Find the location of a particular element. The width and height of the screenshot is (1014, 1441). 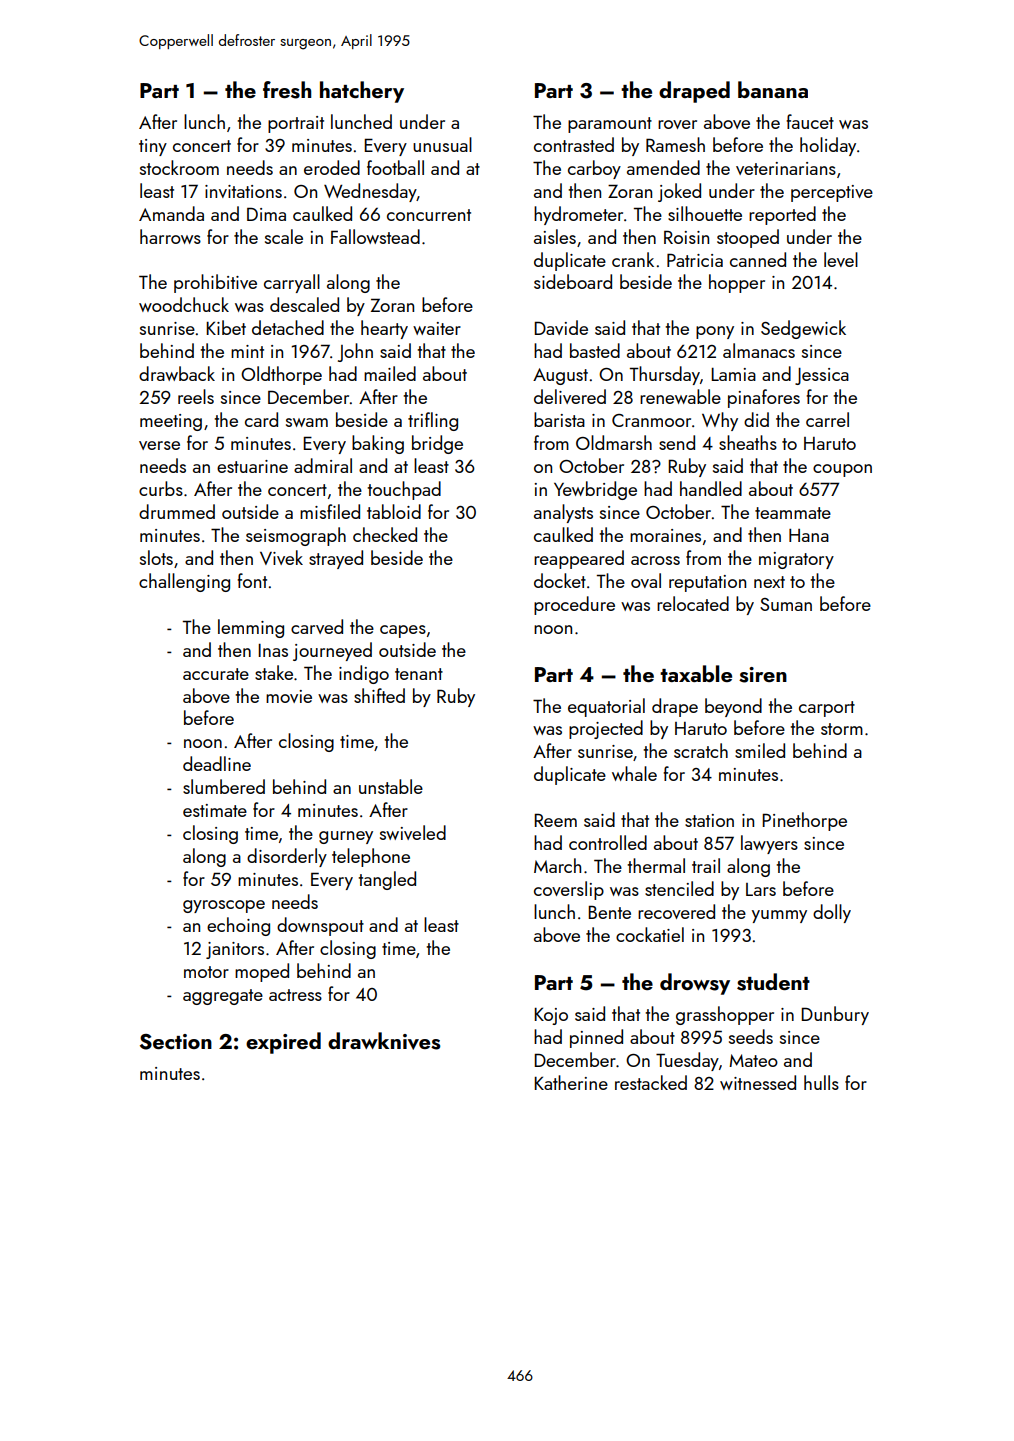

indigo is located at coordinates (364, 674).
